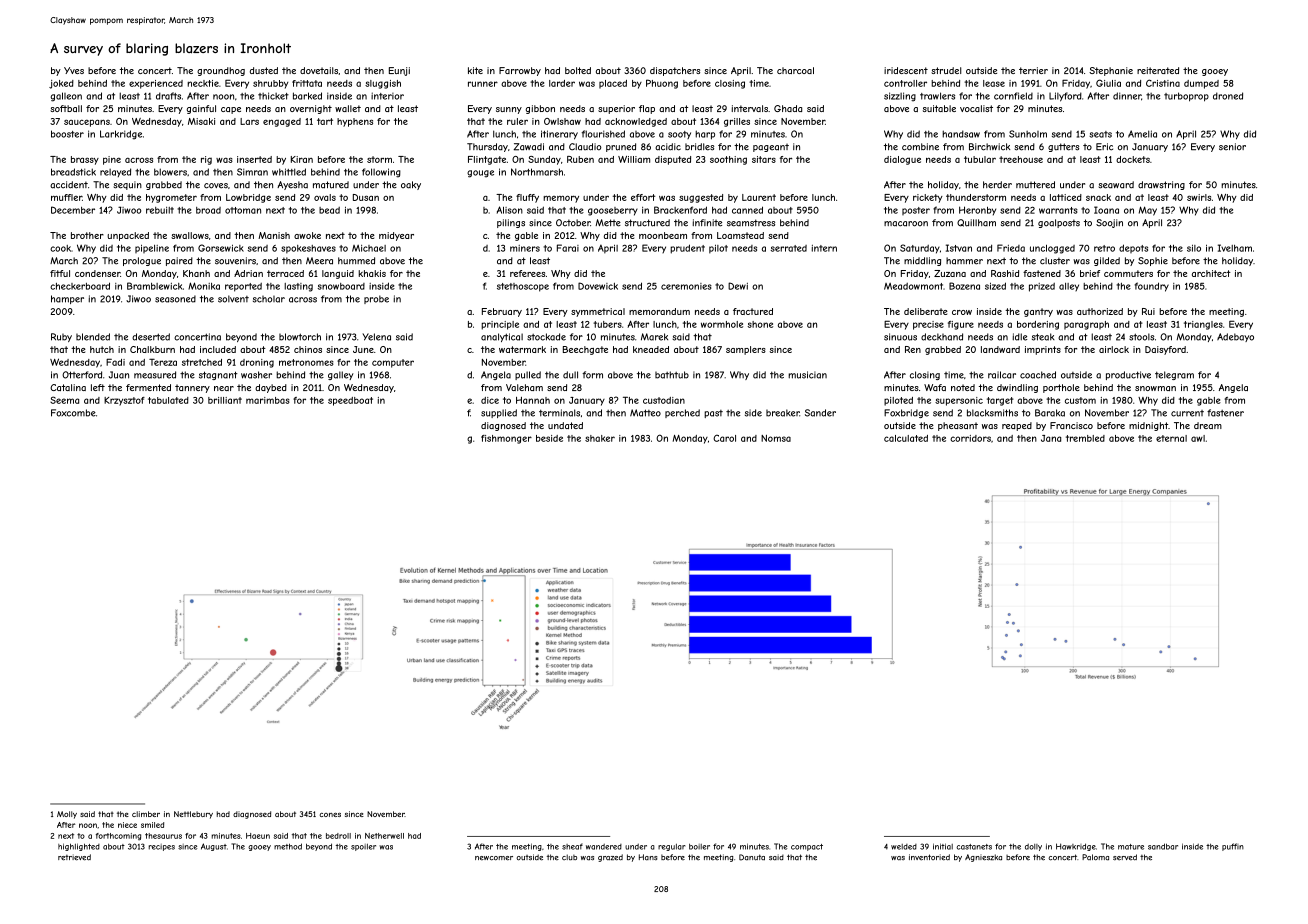 The image size is (1308, 924). Describe the element at coordinates (1211, 273) in the page. I see `architect` at that location.
